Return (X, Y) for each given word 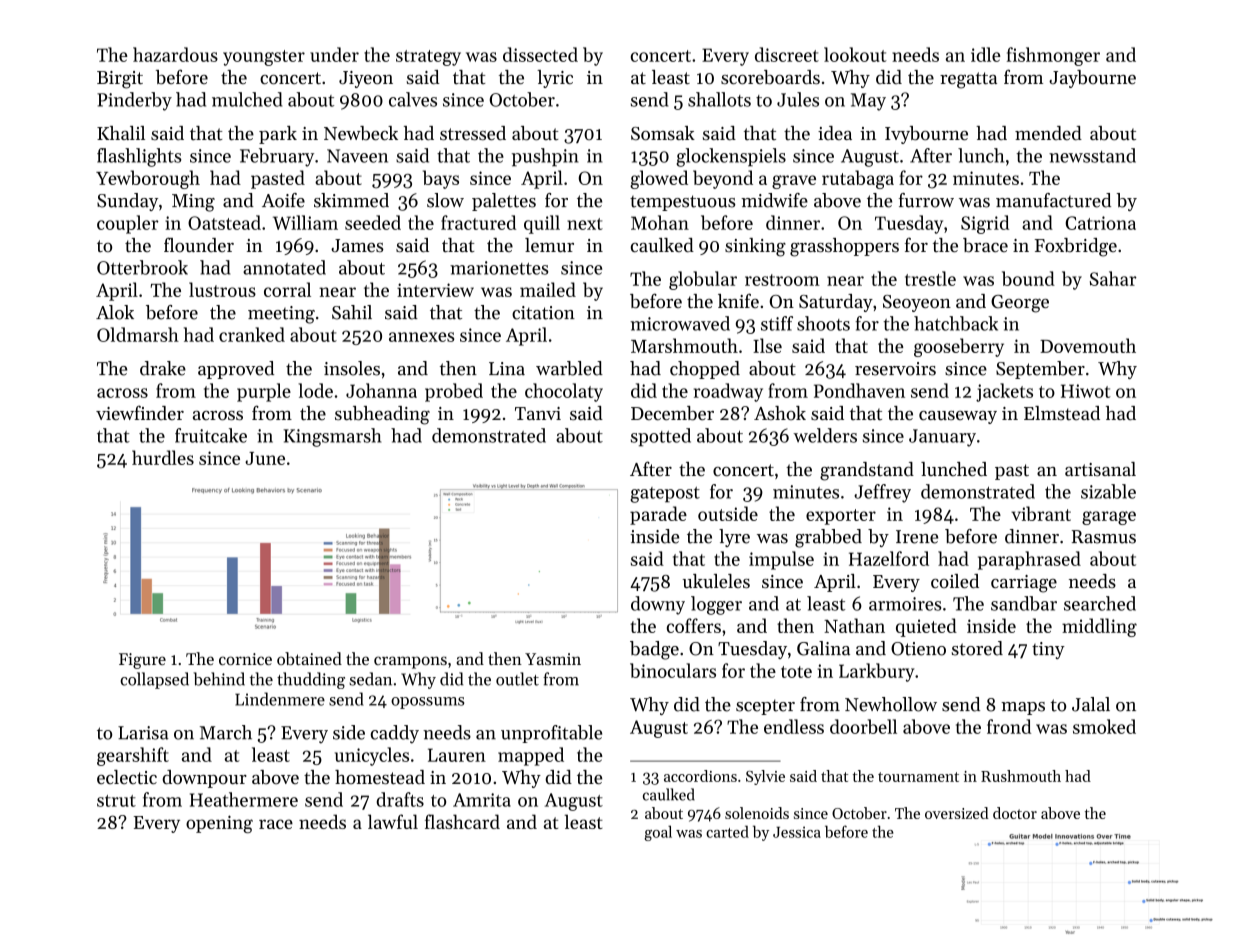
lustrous (222, 289)
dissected (540, 54)
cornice (245, 659)
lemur (549, 245)
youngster (264, 58)
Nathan (854, 625)
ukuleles (716, 581)
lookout (855, 54)
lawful (393, 821)
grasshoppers (844, 247)
